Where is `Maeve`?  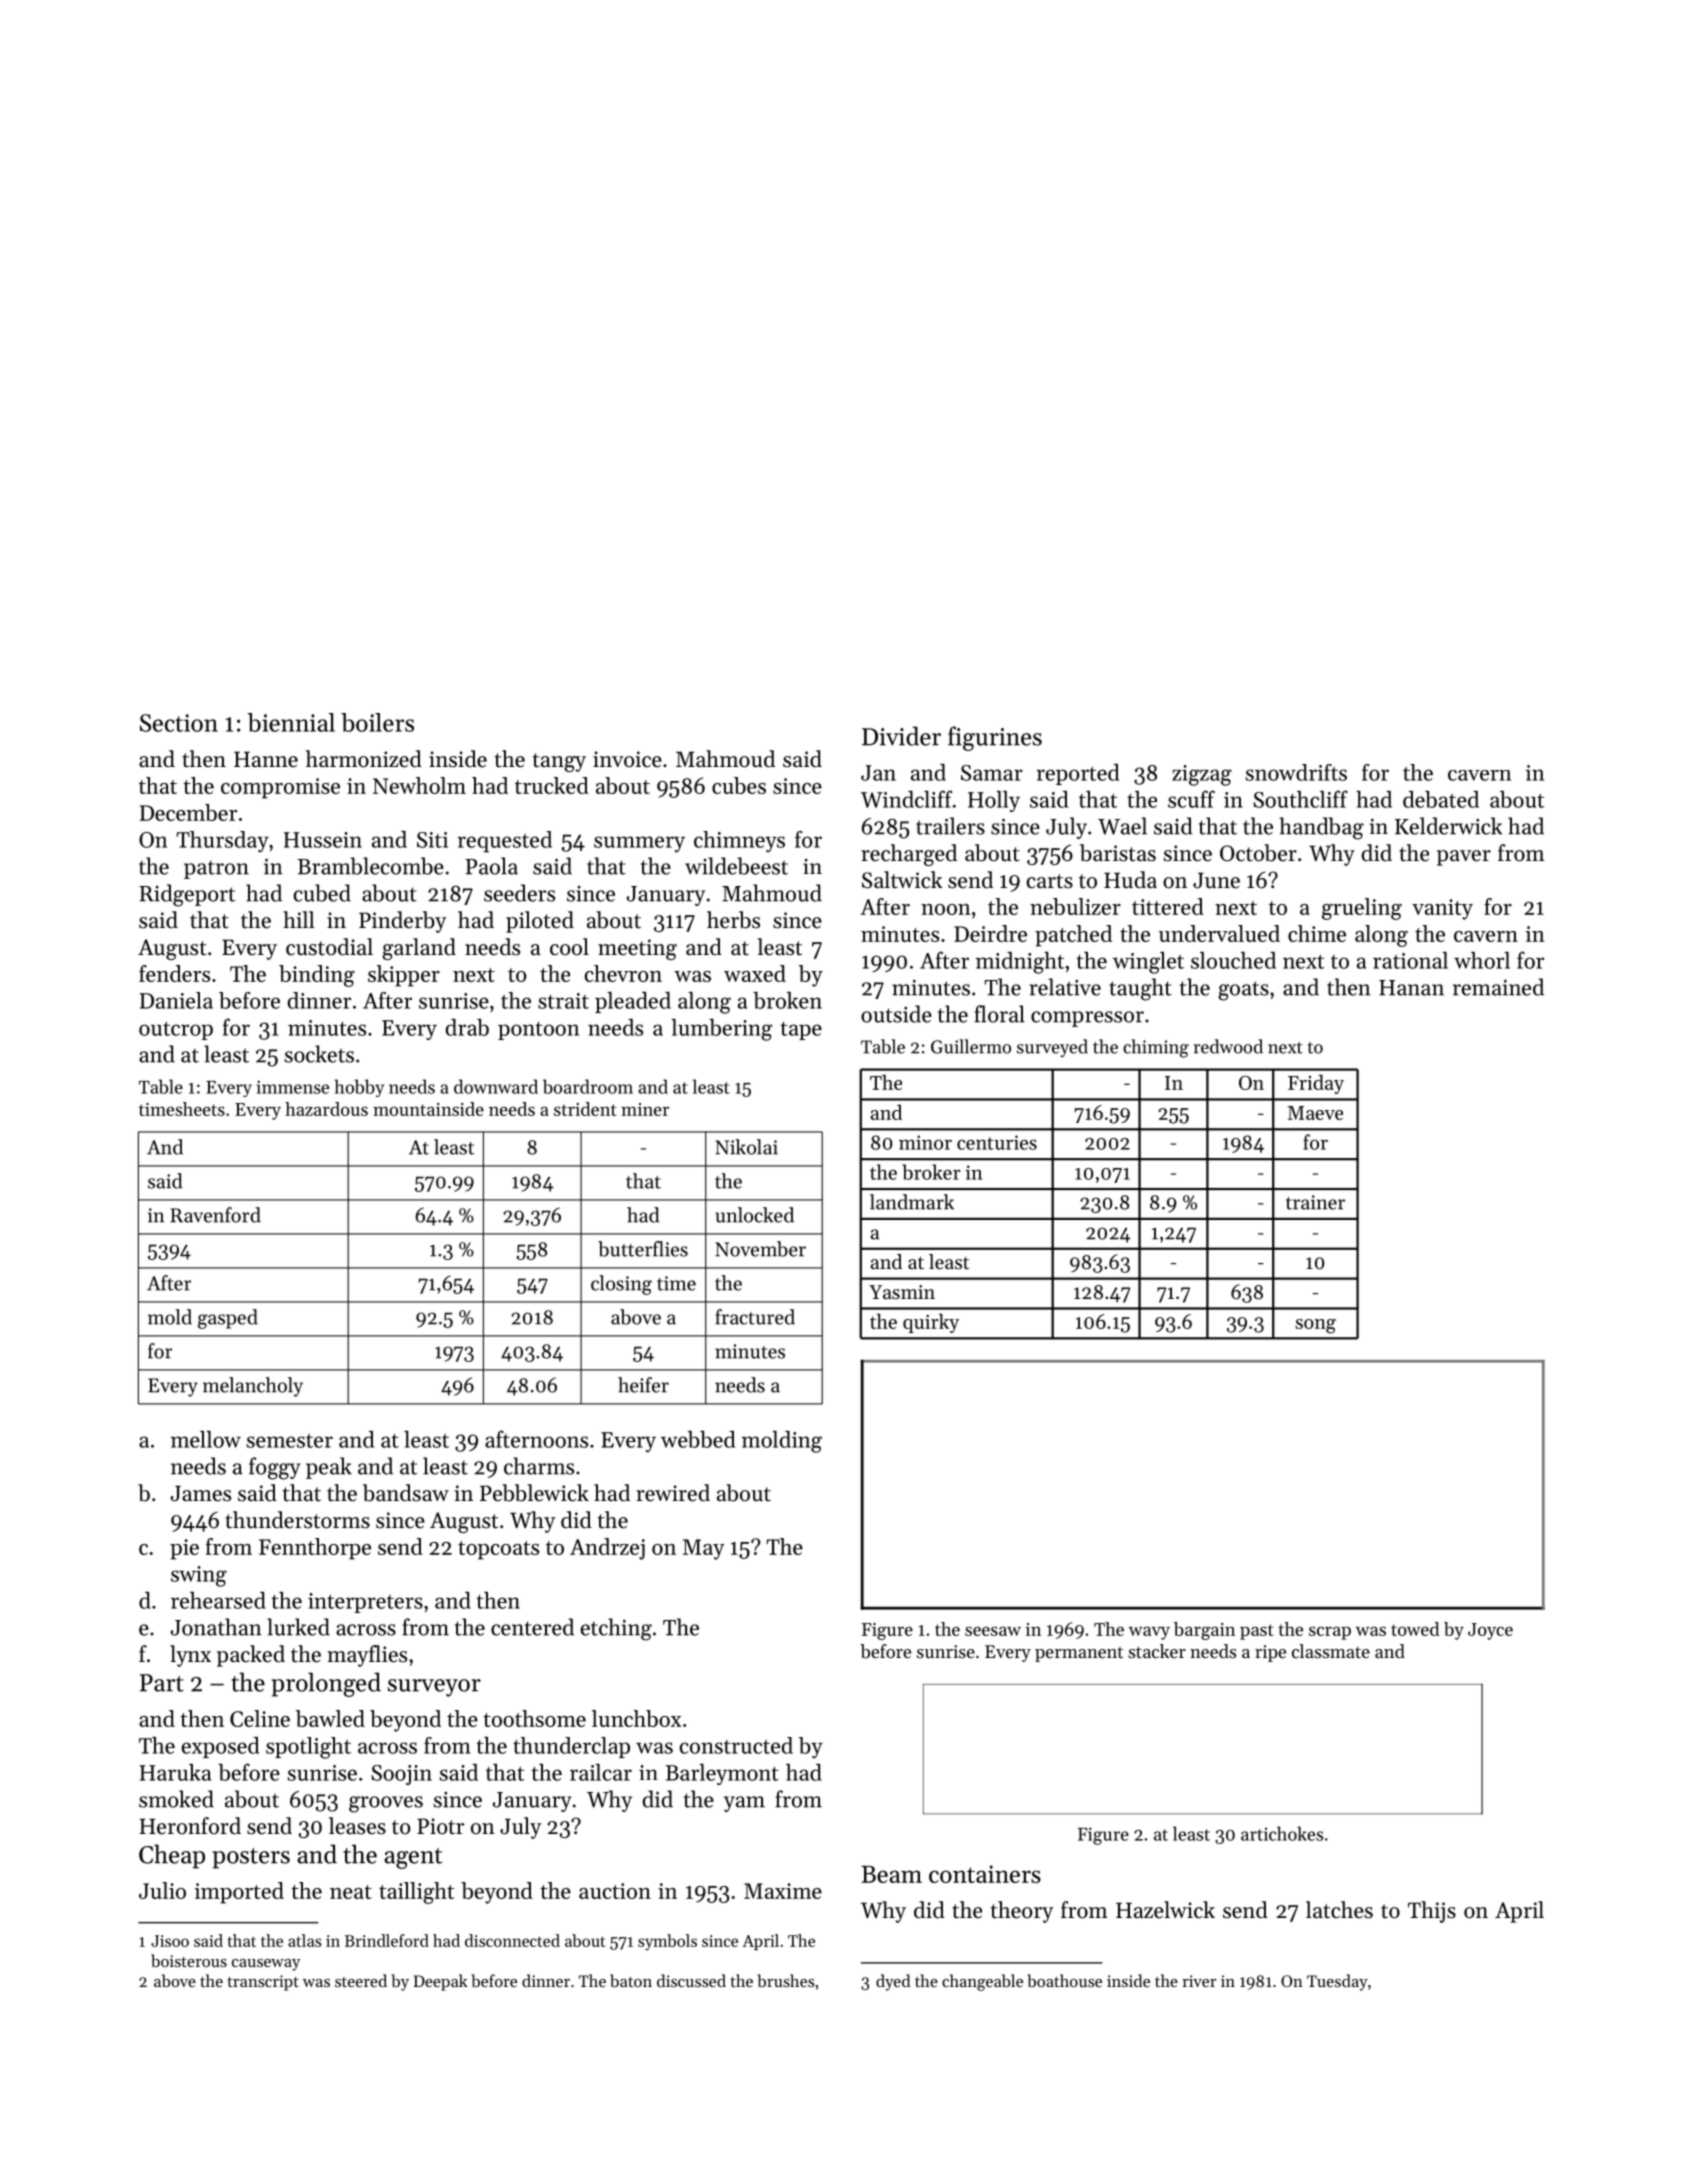
Maeve is located at coordinates (1315, 1113).
